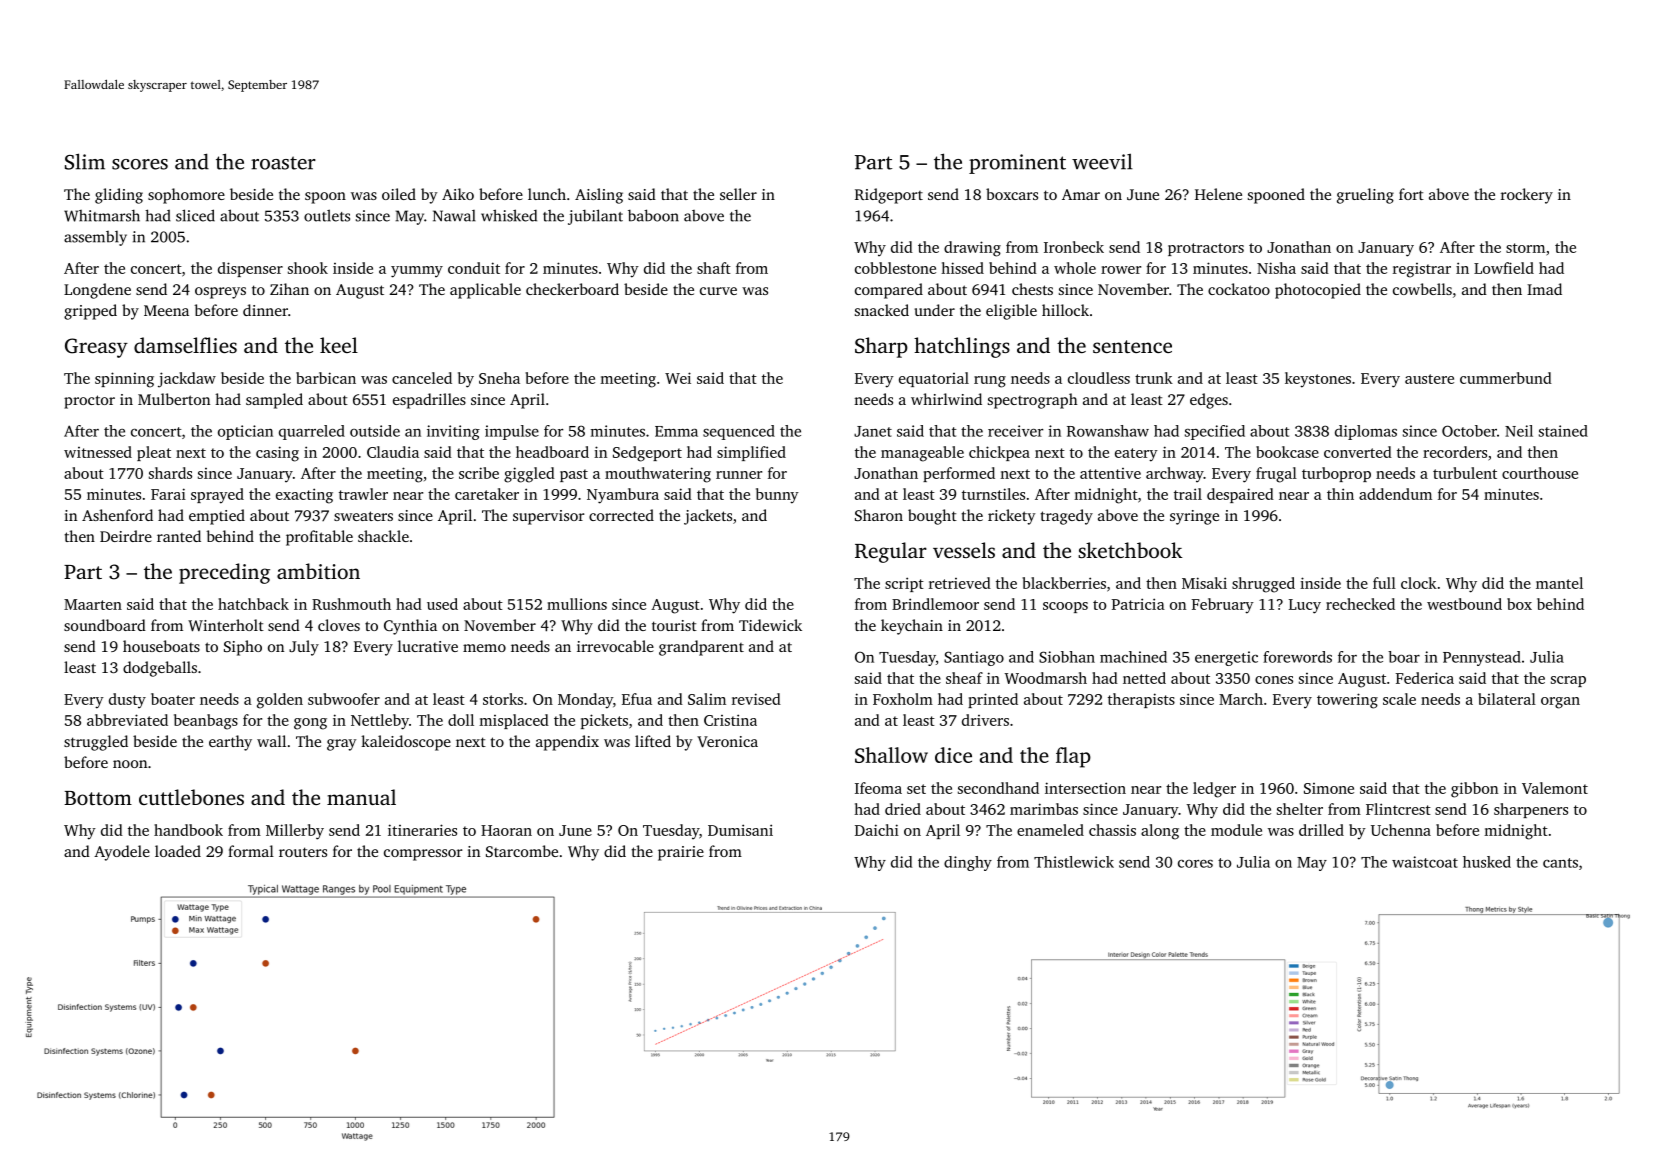 This page has height=1171, width=1657. What do you see at coordinates (681, 853) in the page?
I see `prairie` at bounding box center [681, 853].
